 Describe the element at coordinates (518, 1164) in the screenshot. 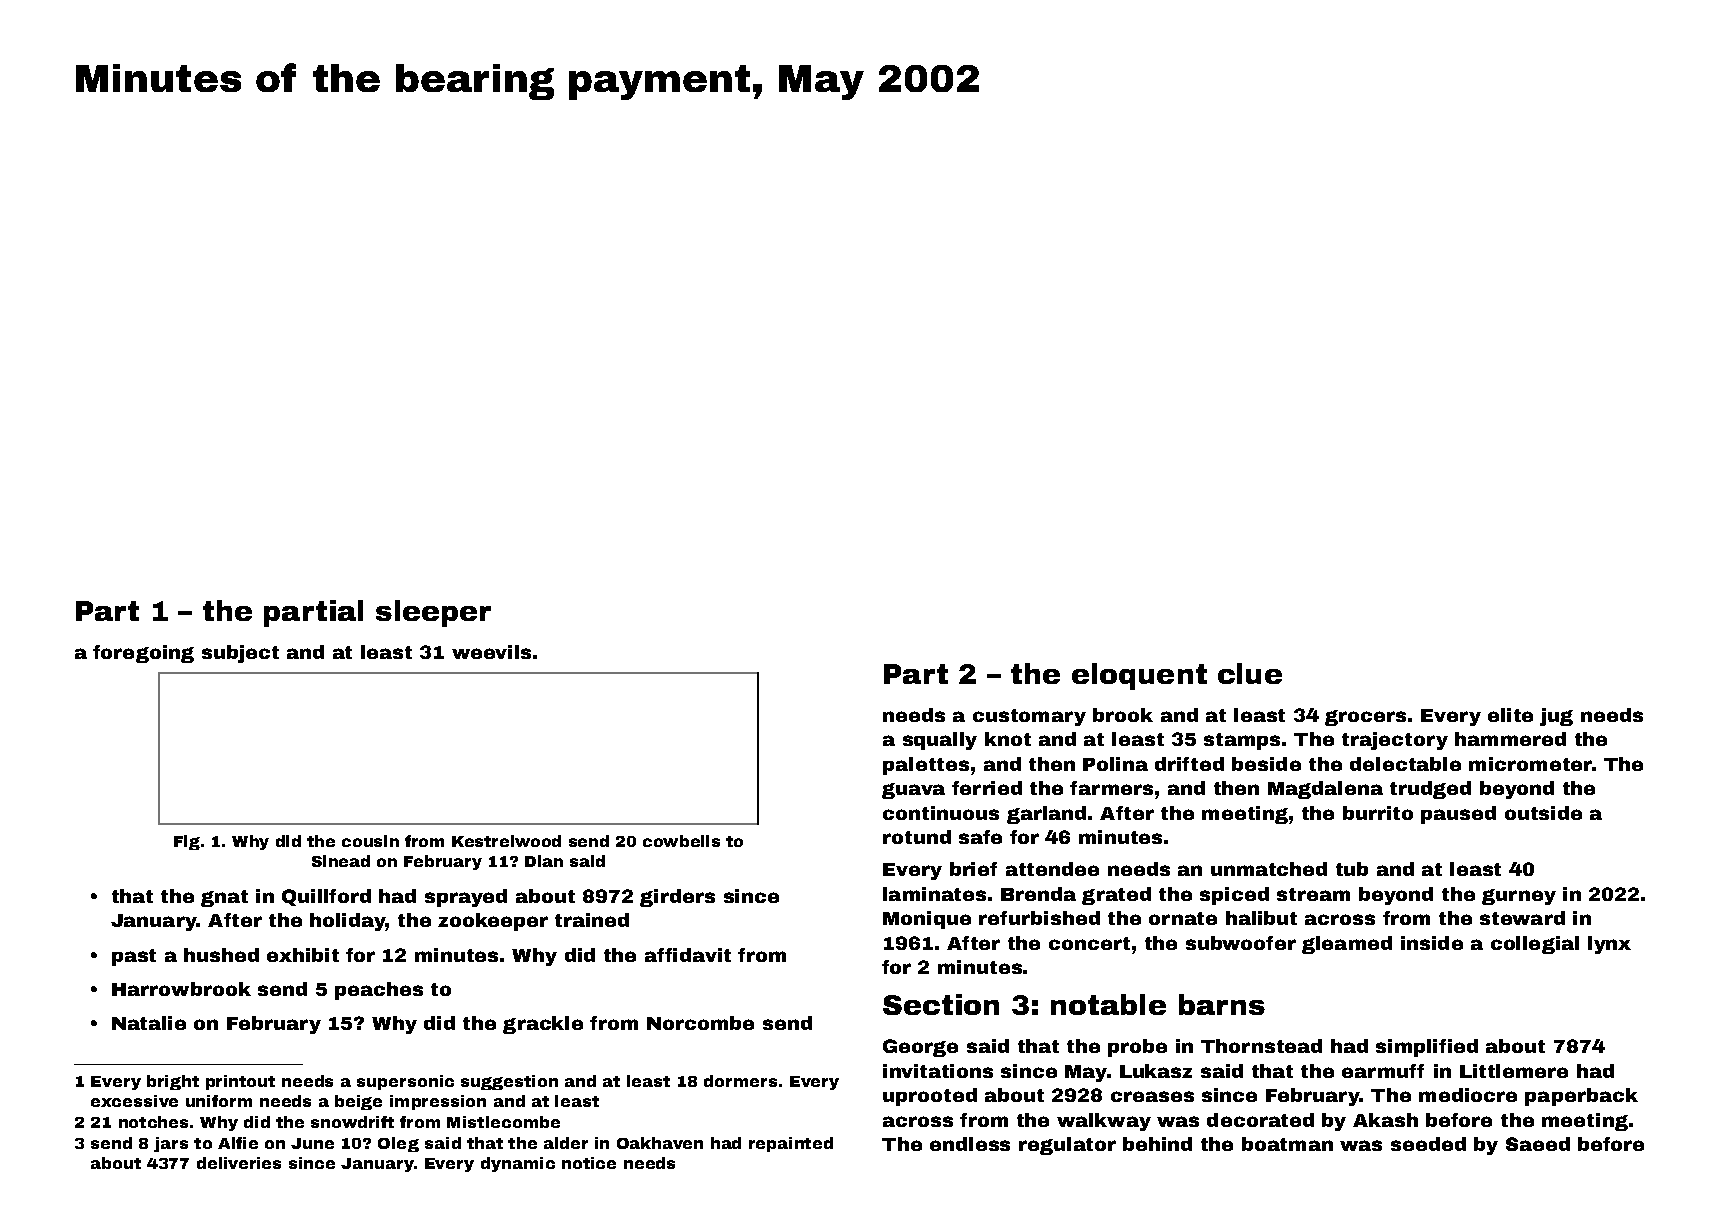

I see `dynamic` at that location.
